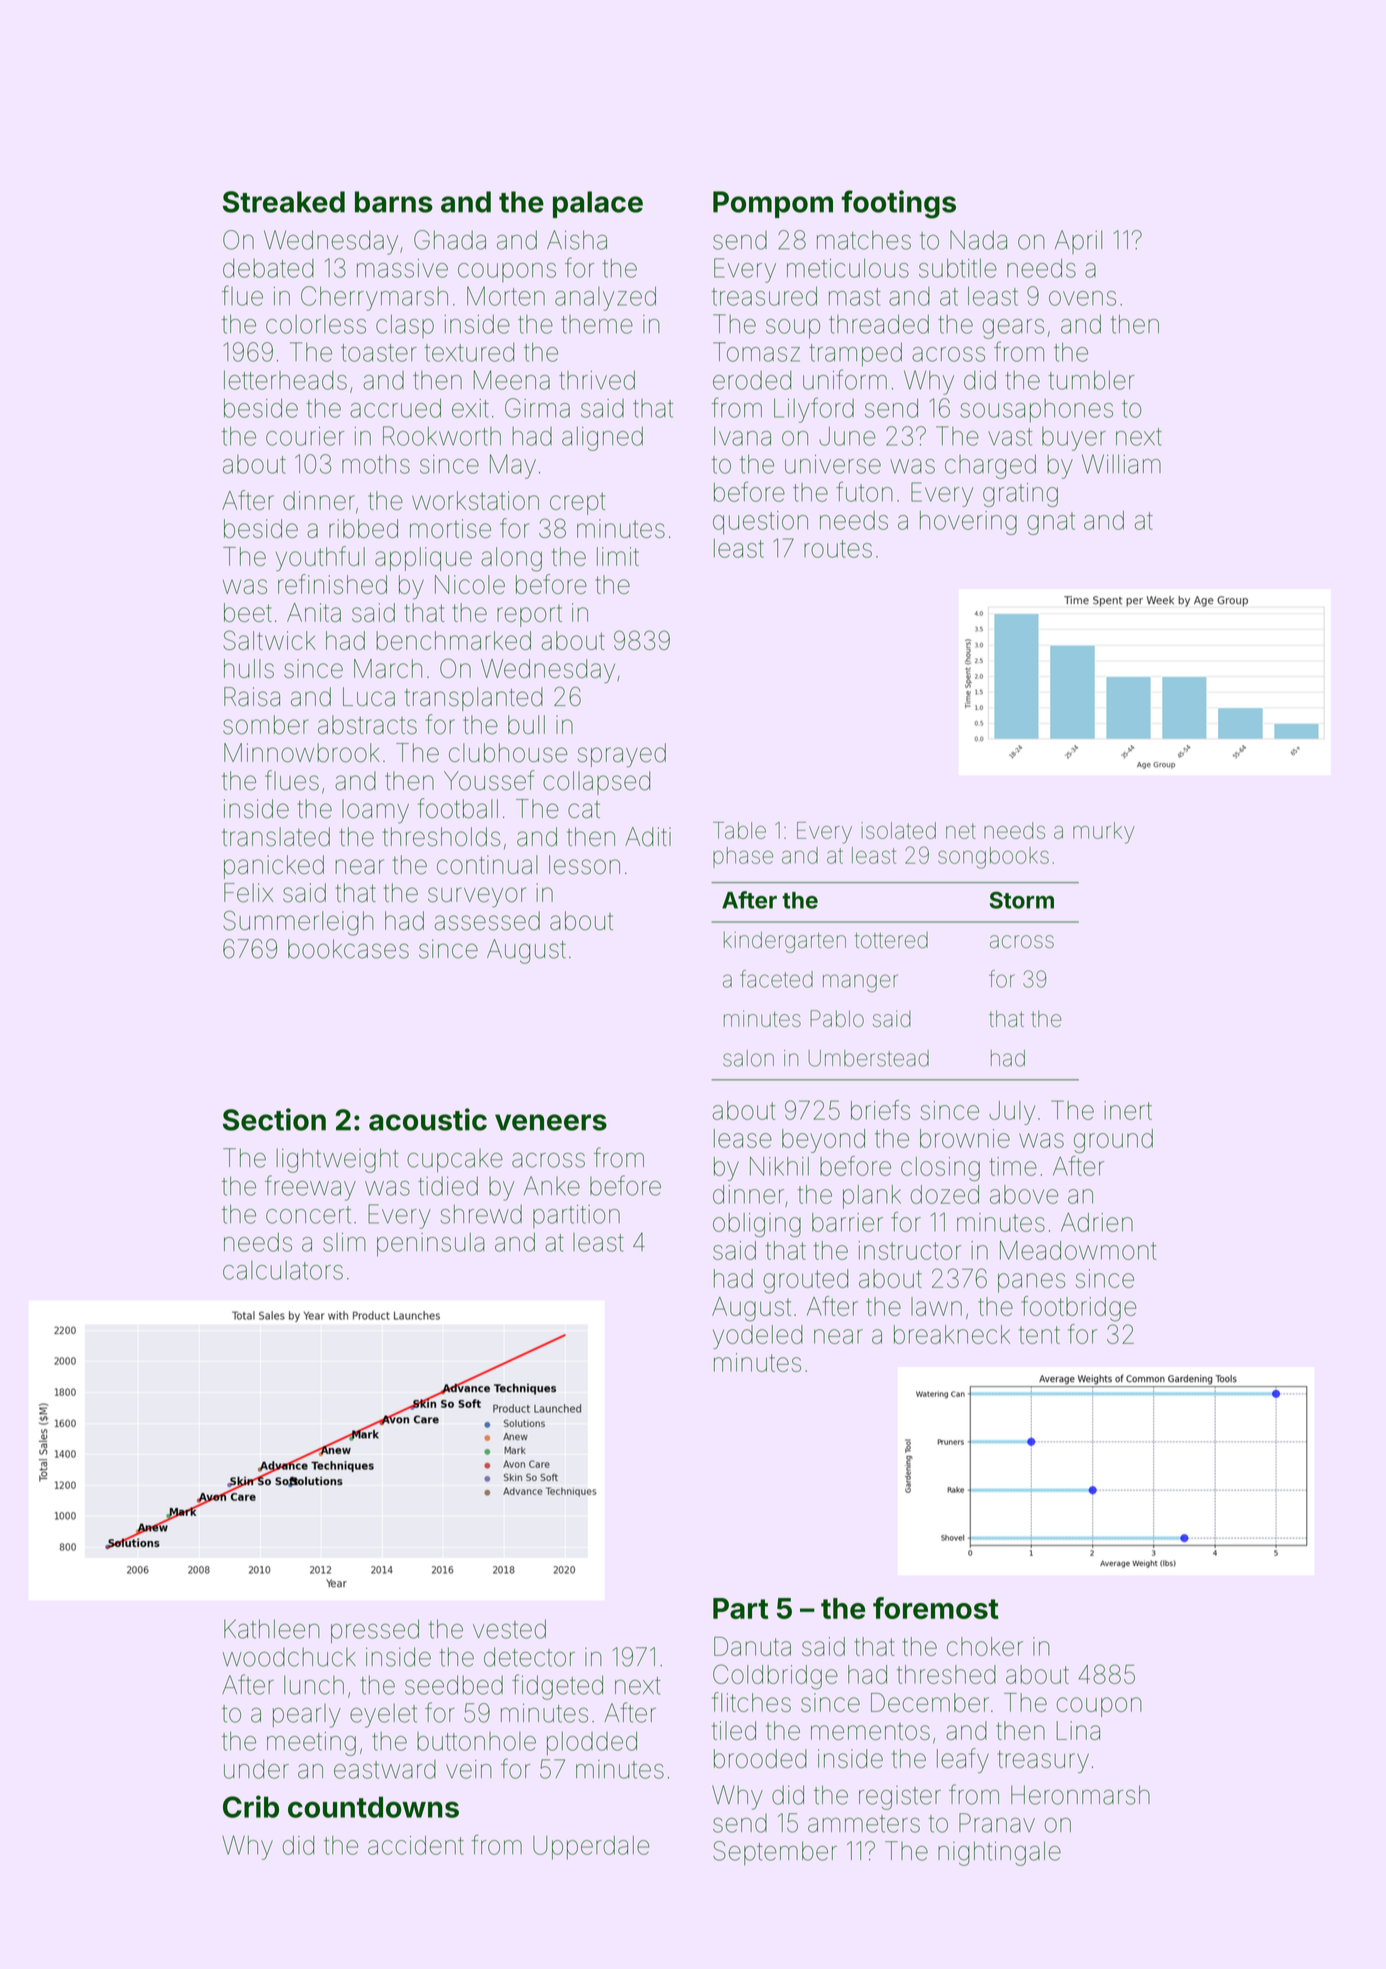 Image resolution: width=1386 pixels, height=1969 pixels. Describe the element at coordinates (598, 204) in the document. I see `palace` at that location.
